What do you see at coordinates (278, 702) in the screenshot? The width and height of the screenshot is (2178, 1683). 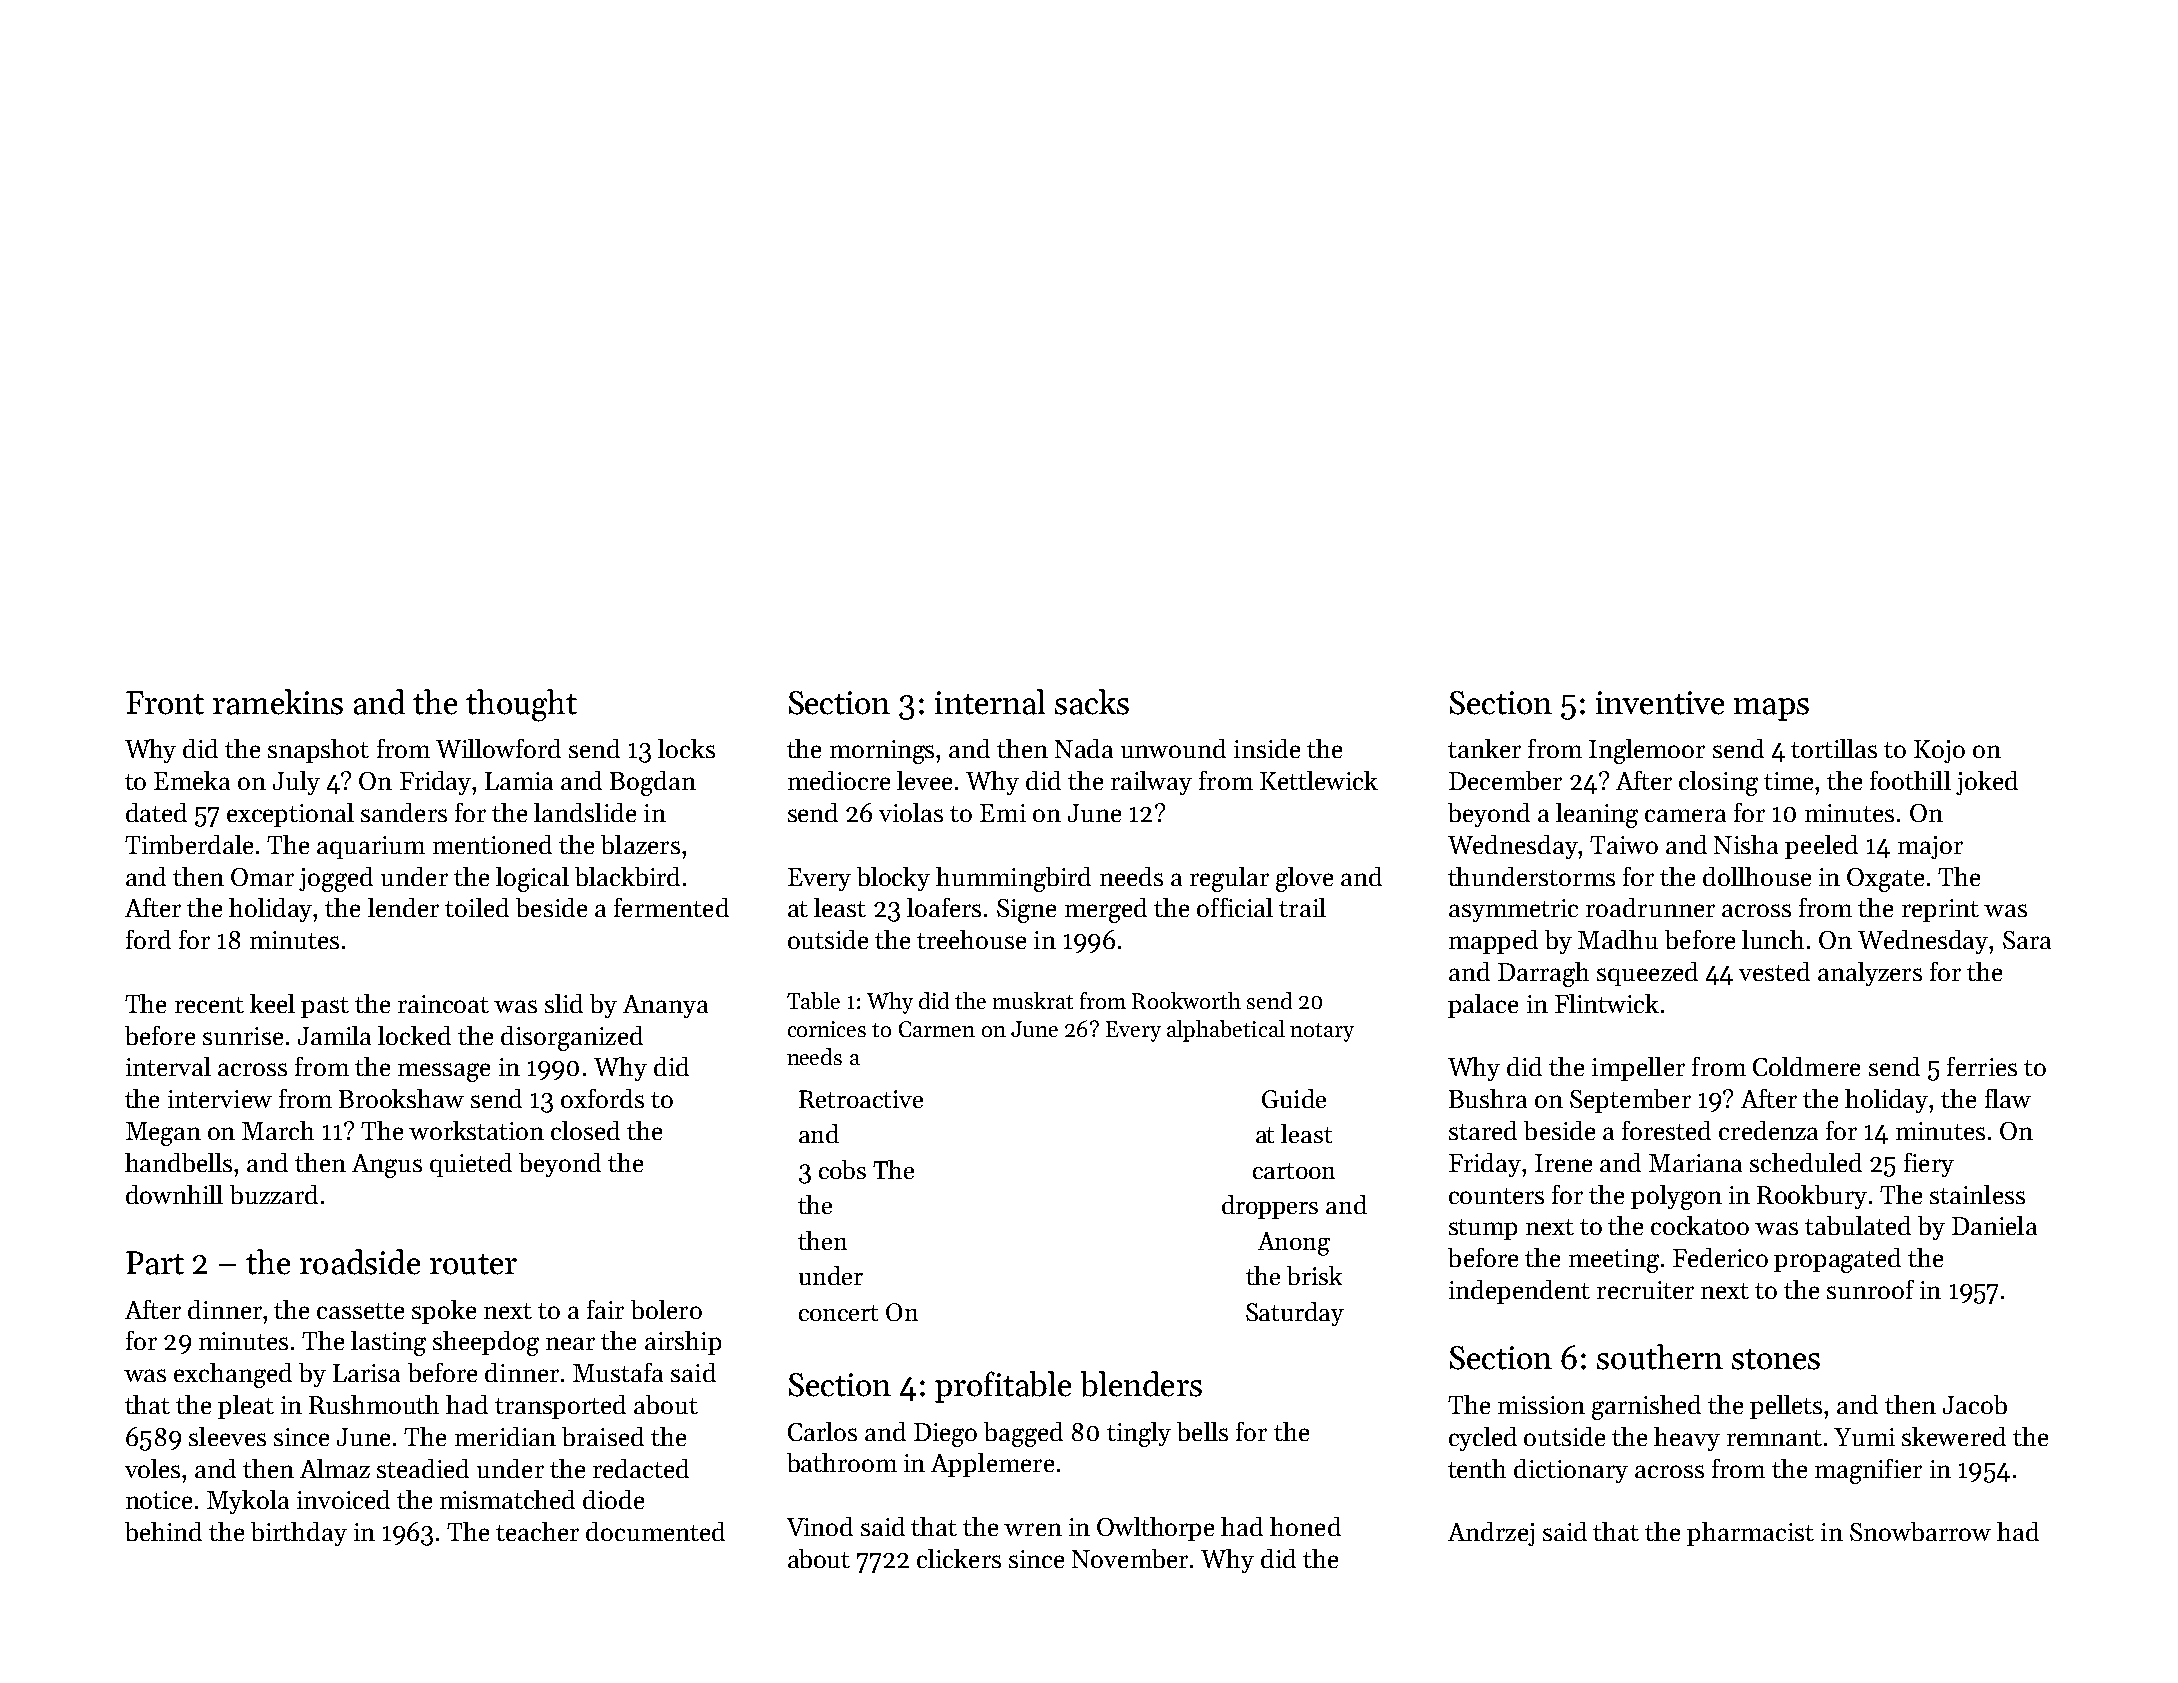 I see `ramekins` at bounding box center [278, 702].
